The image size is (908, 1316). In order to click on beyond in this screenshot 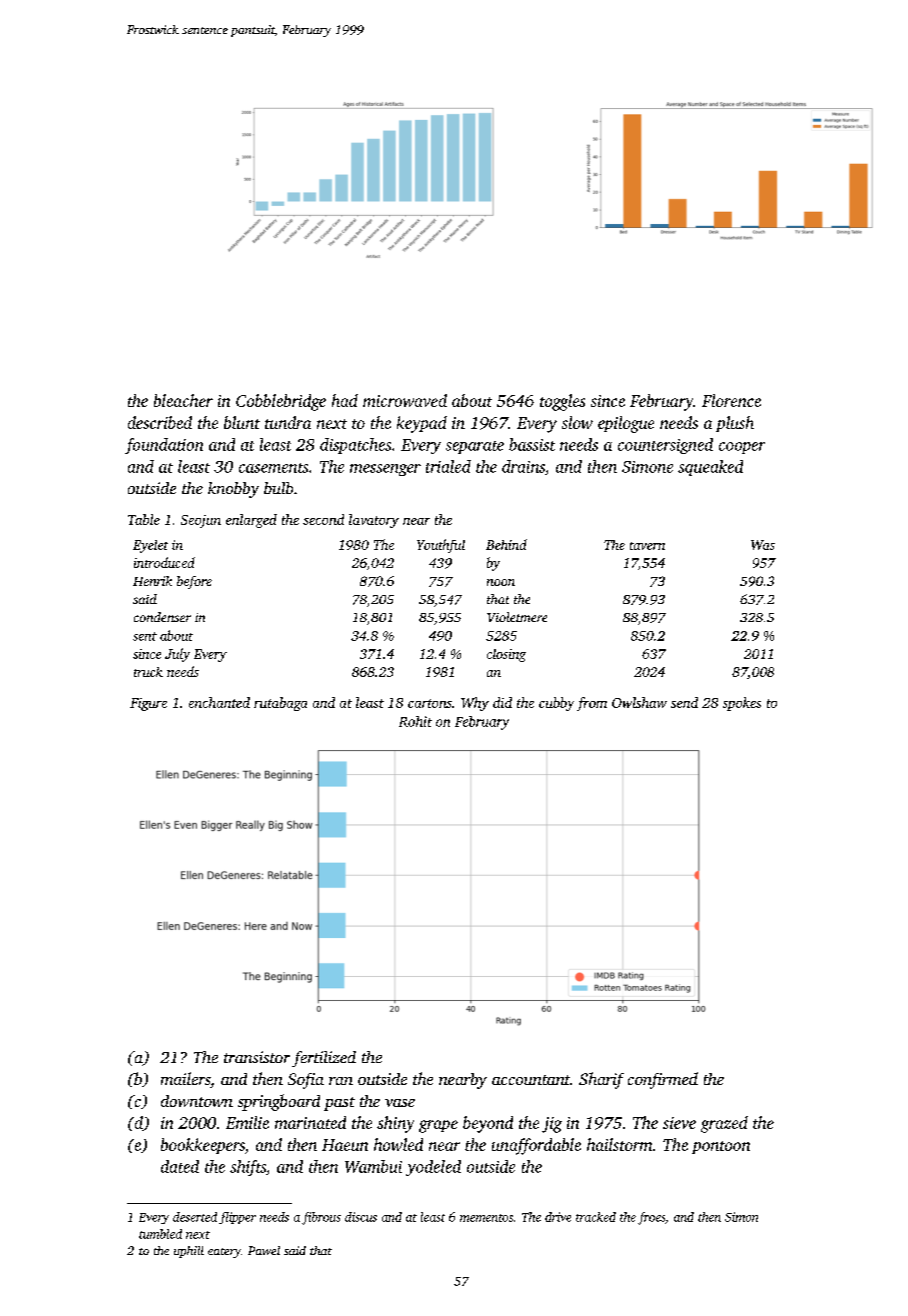, I will do `click(488, 1124)`.
